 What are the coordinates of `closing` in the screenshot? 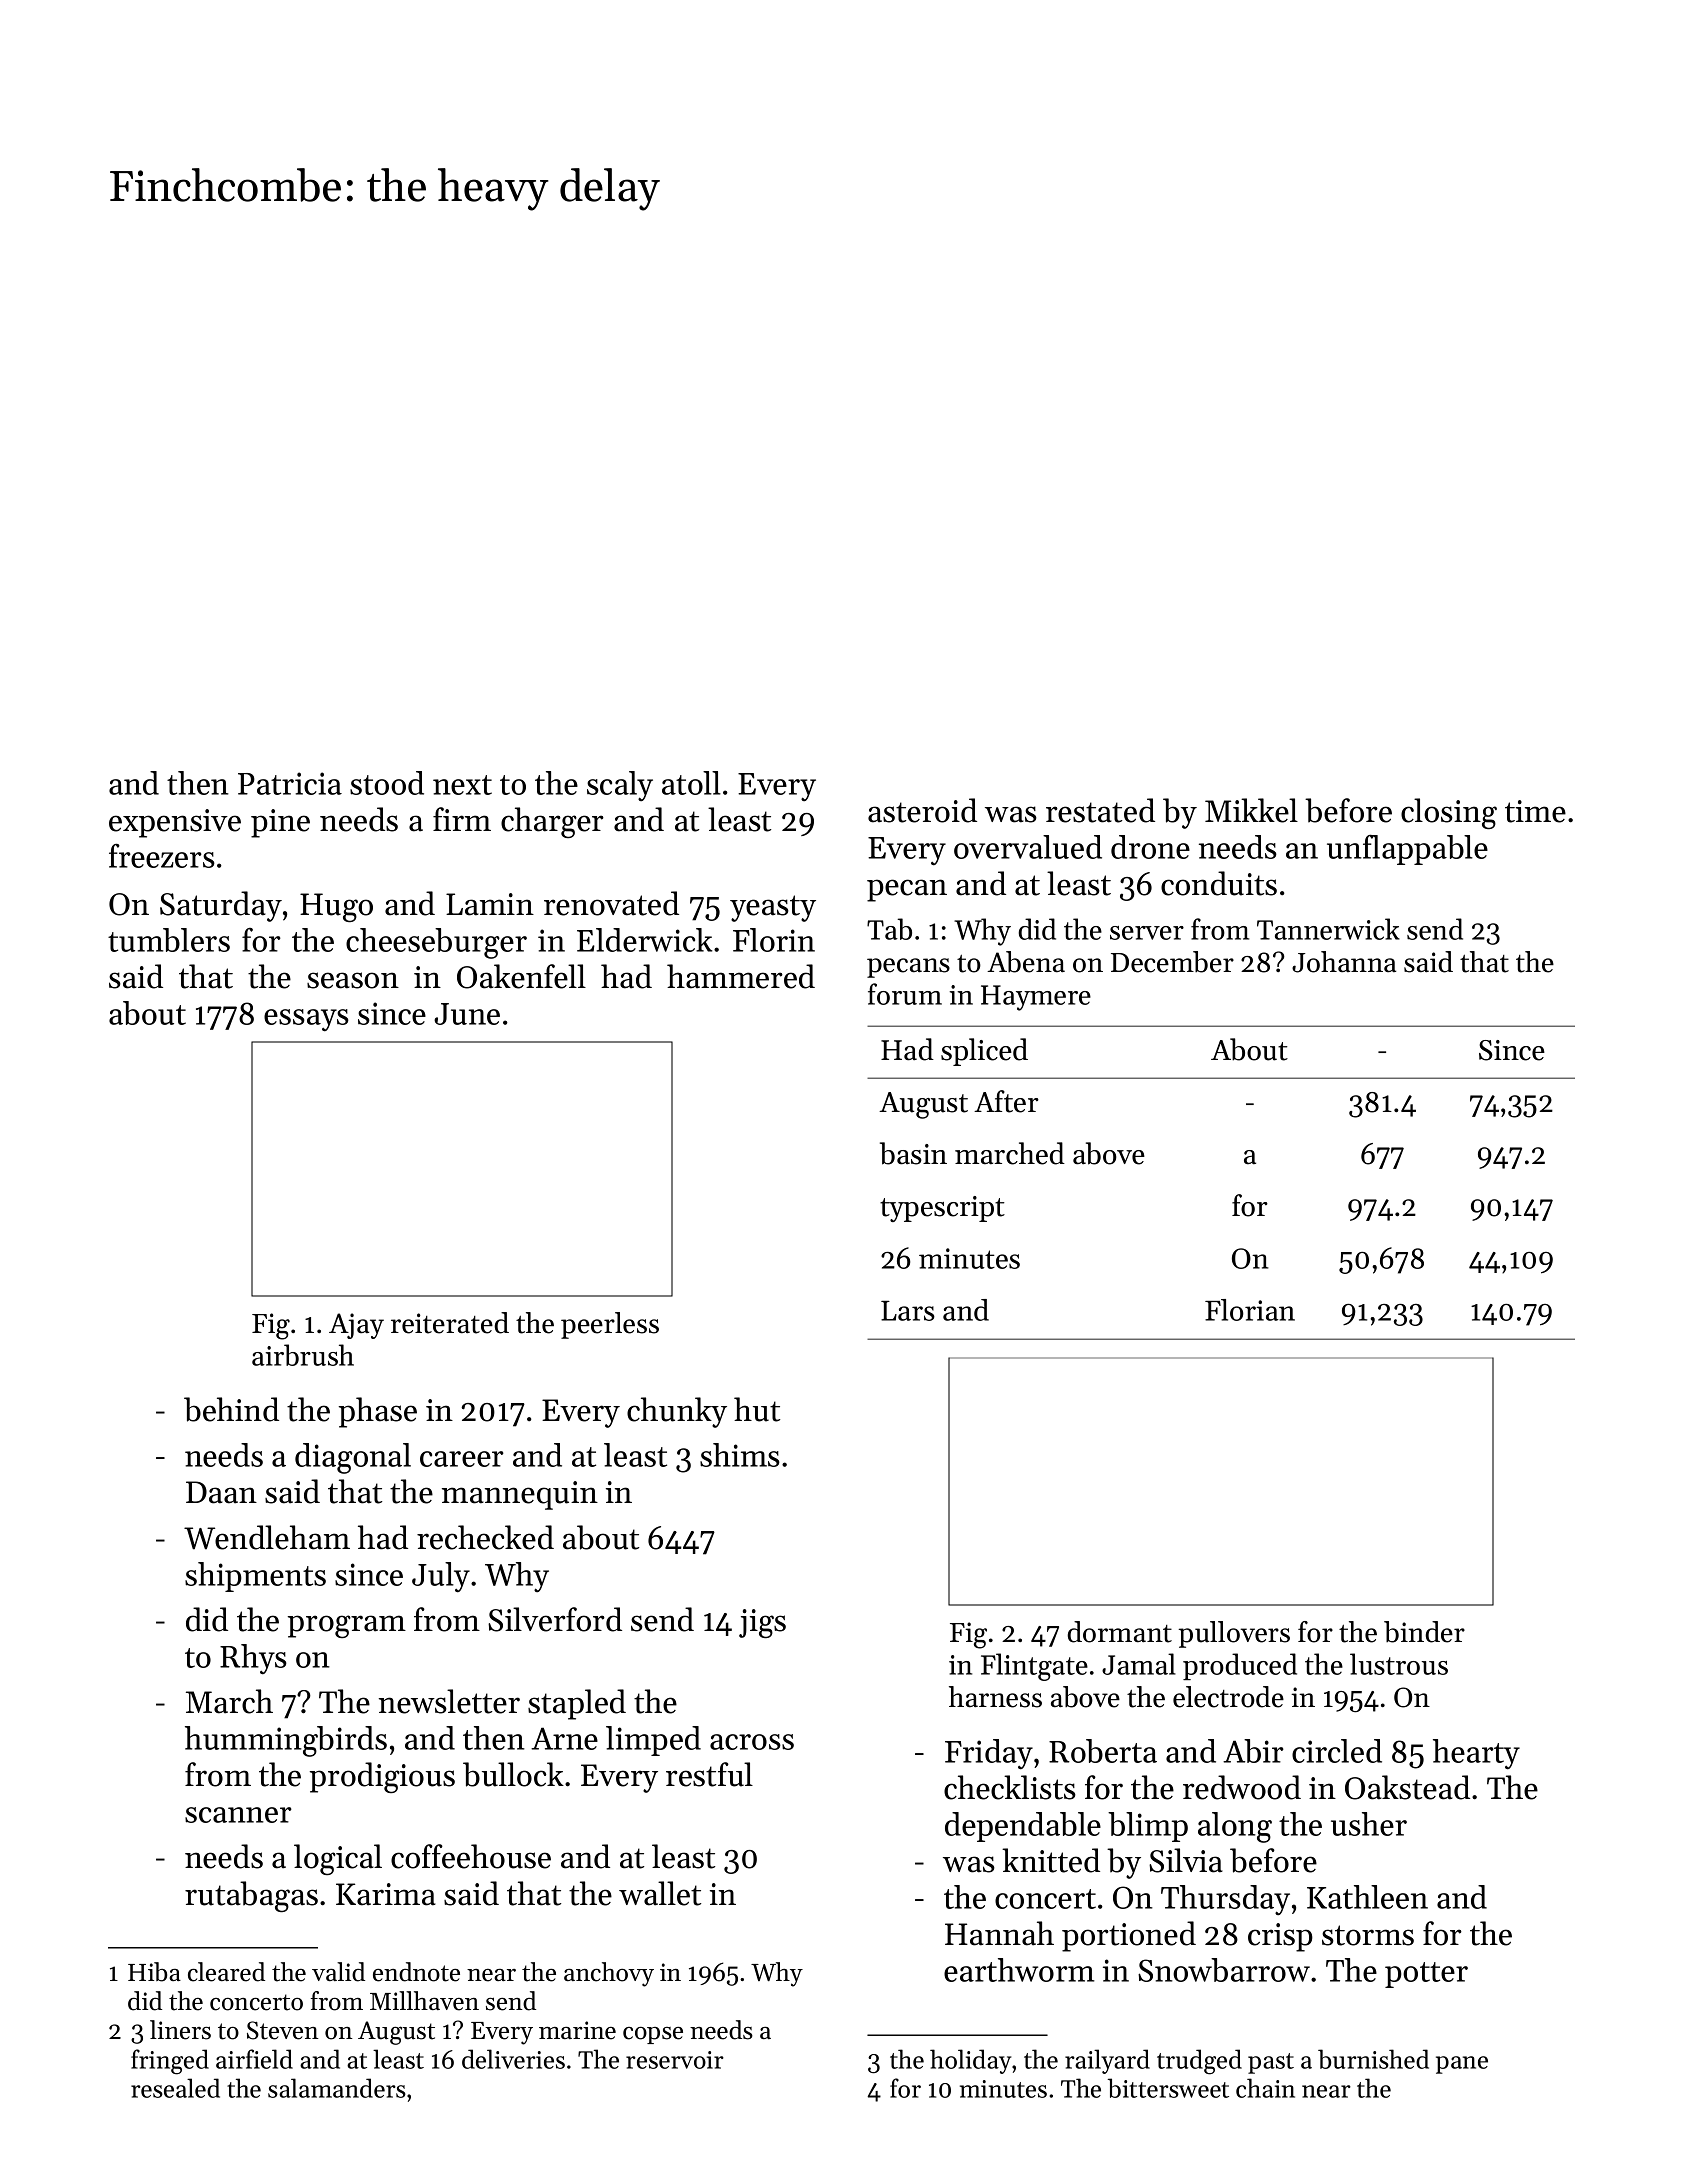 It's located at (1449, 813).
